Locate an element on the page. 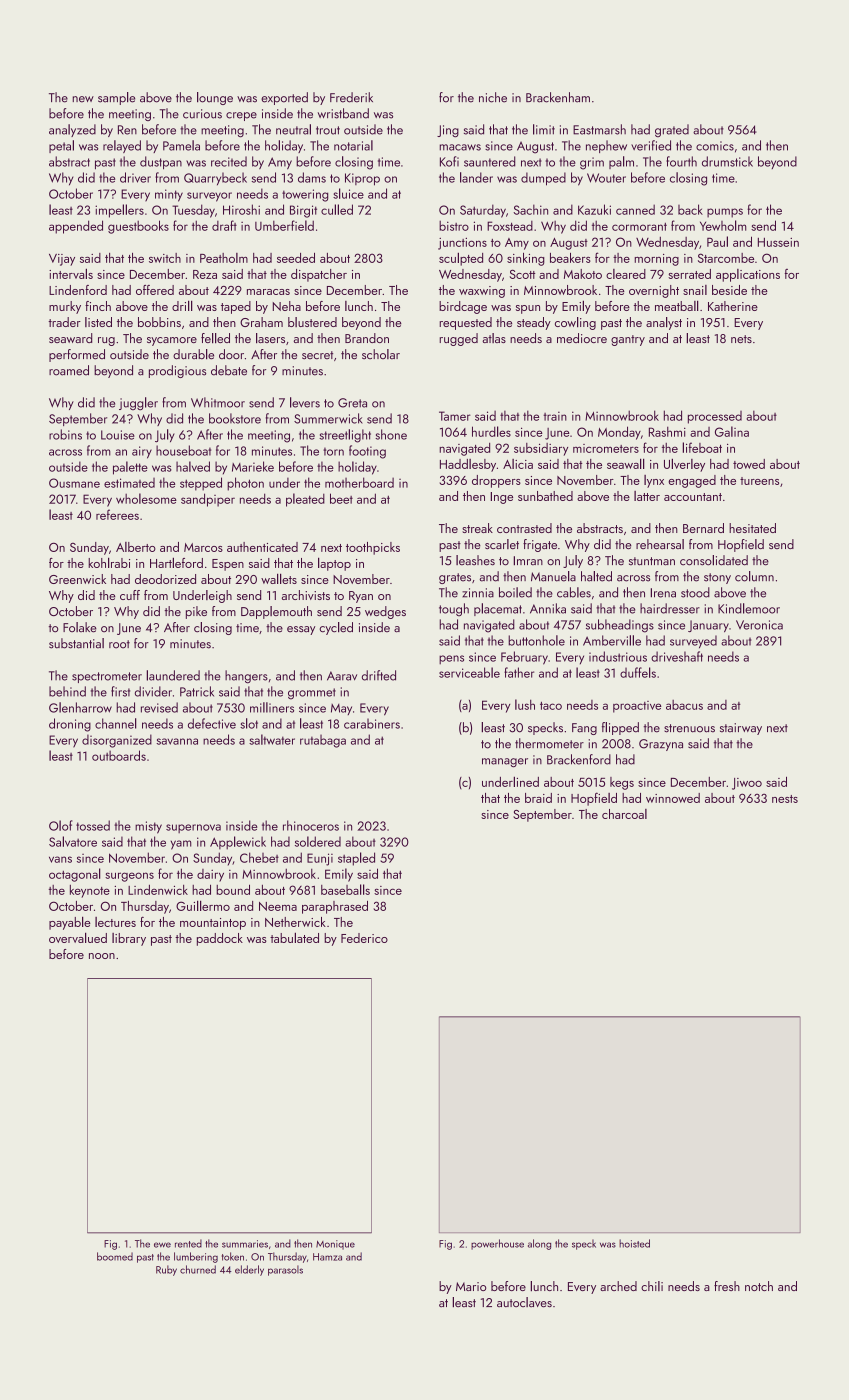 The height and width of the document is (1400, 849). surgeons is located at coordinates (129, 877).
